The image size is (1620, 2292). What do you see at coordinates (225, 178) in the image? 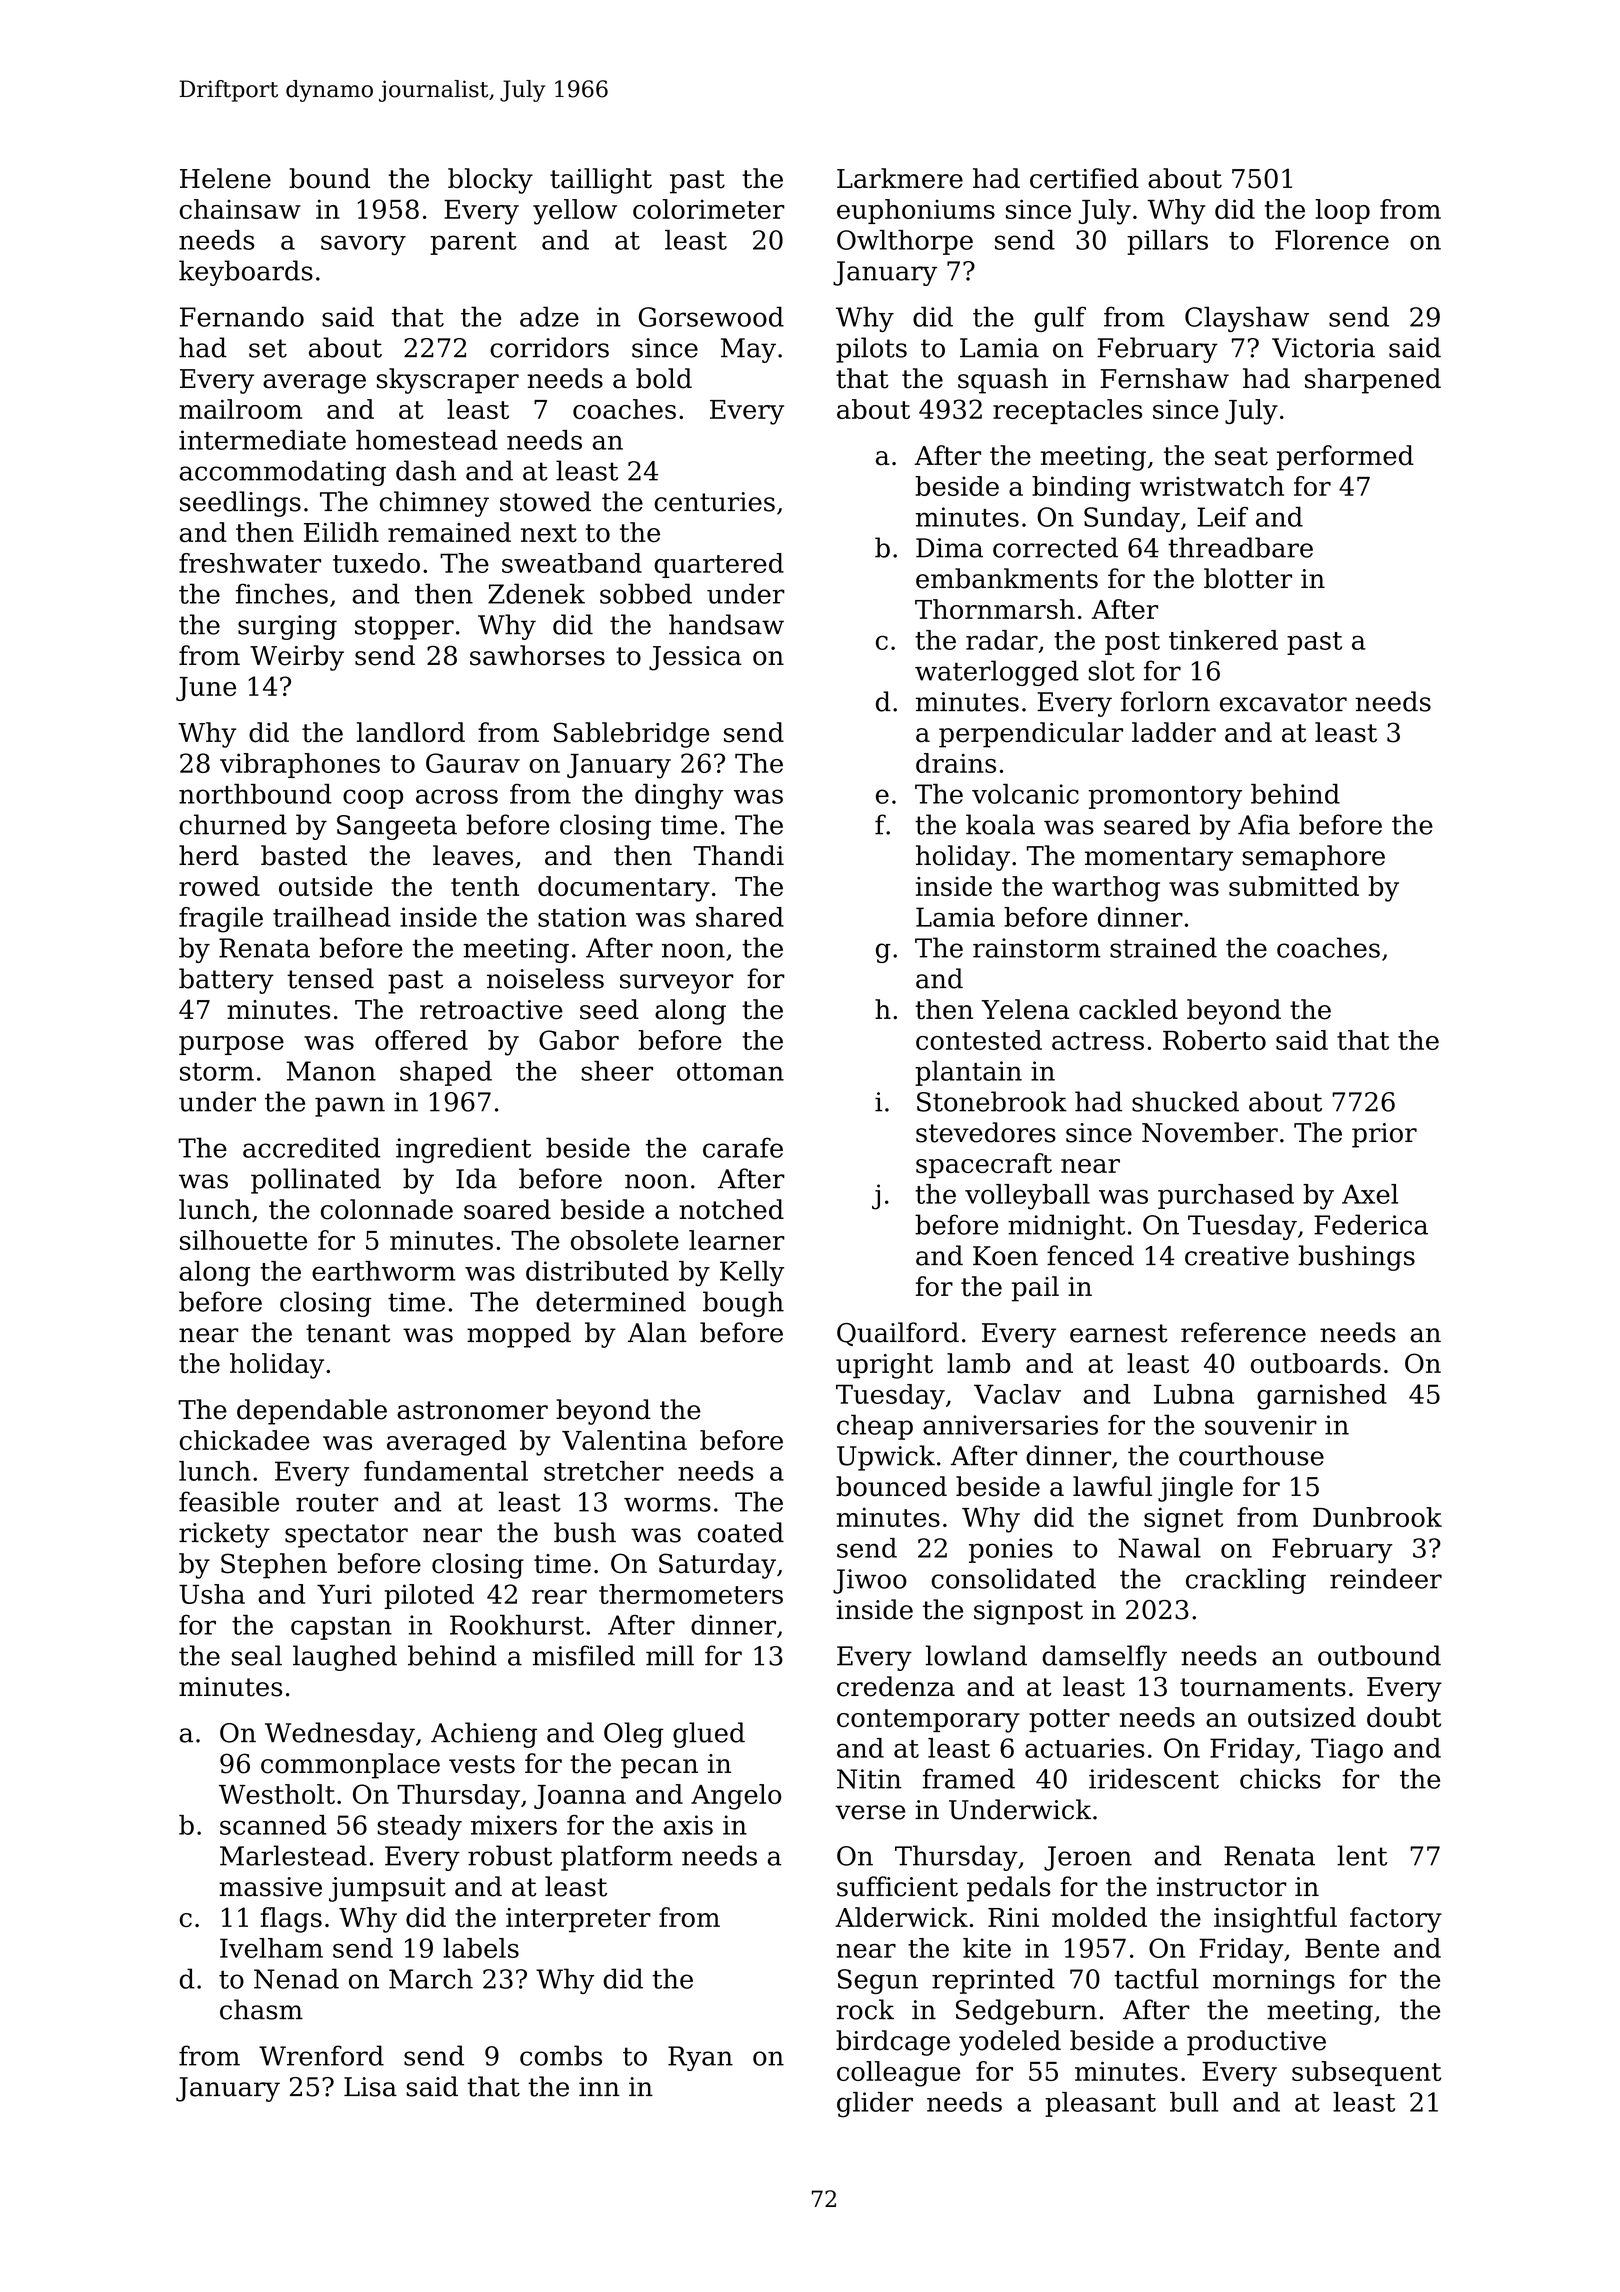
I see `Helene` at bounding box center [225, 178].
